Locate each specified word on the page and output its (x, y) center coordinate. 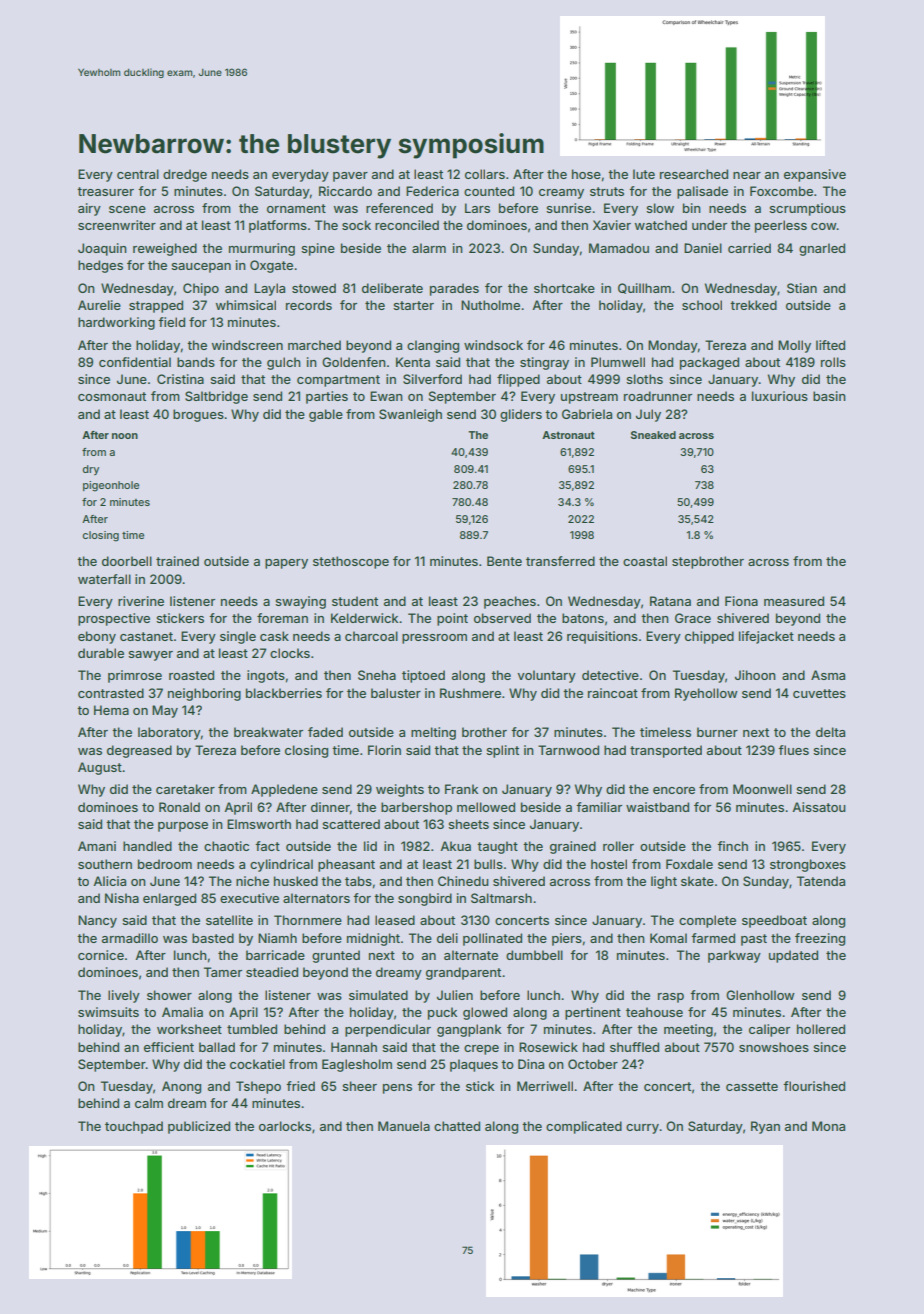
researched (694, 174)
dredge (185, 175)
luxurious (780, 396)
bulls (488, 864)
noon (125, 436)
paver (350, 177)
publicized (199, 1127)
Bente (504, 561)
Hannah (354, 1047)
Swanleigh (410, 415)
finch (732, 846)
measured (794, 601)
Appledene (284, 790)
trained (177, 561)
